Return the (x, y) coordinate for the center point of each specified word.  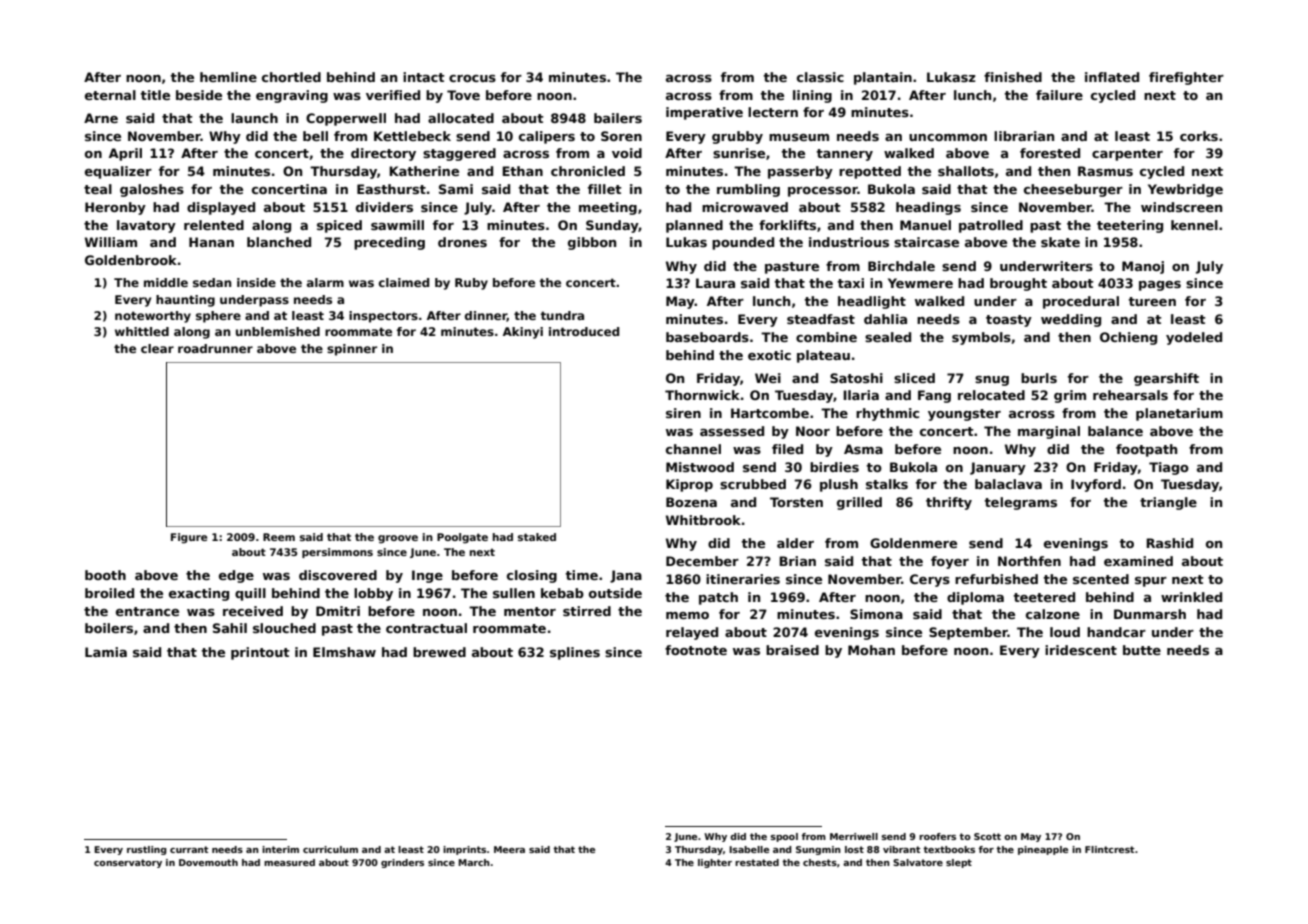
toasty (1009, 321)
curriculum (330, 849)
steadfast (821, 319)
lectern (773, 112)
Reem (279, 537)
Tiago (1169, 468)
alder (795, 543)
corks (1199, 136)
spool (784, 837)
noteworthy (153, 317)
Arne (101, 118)
